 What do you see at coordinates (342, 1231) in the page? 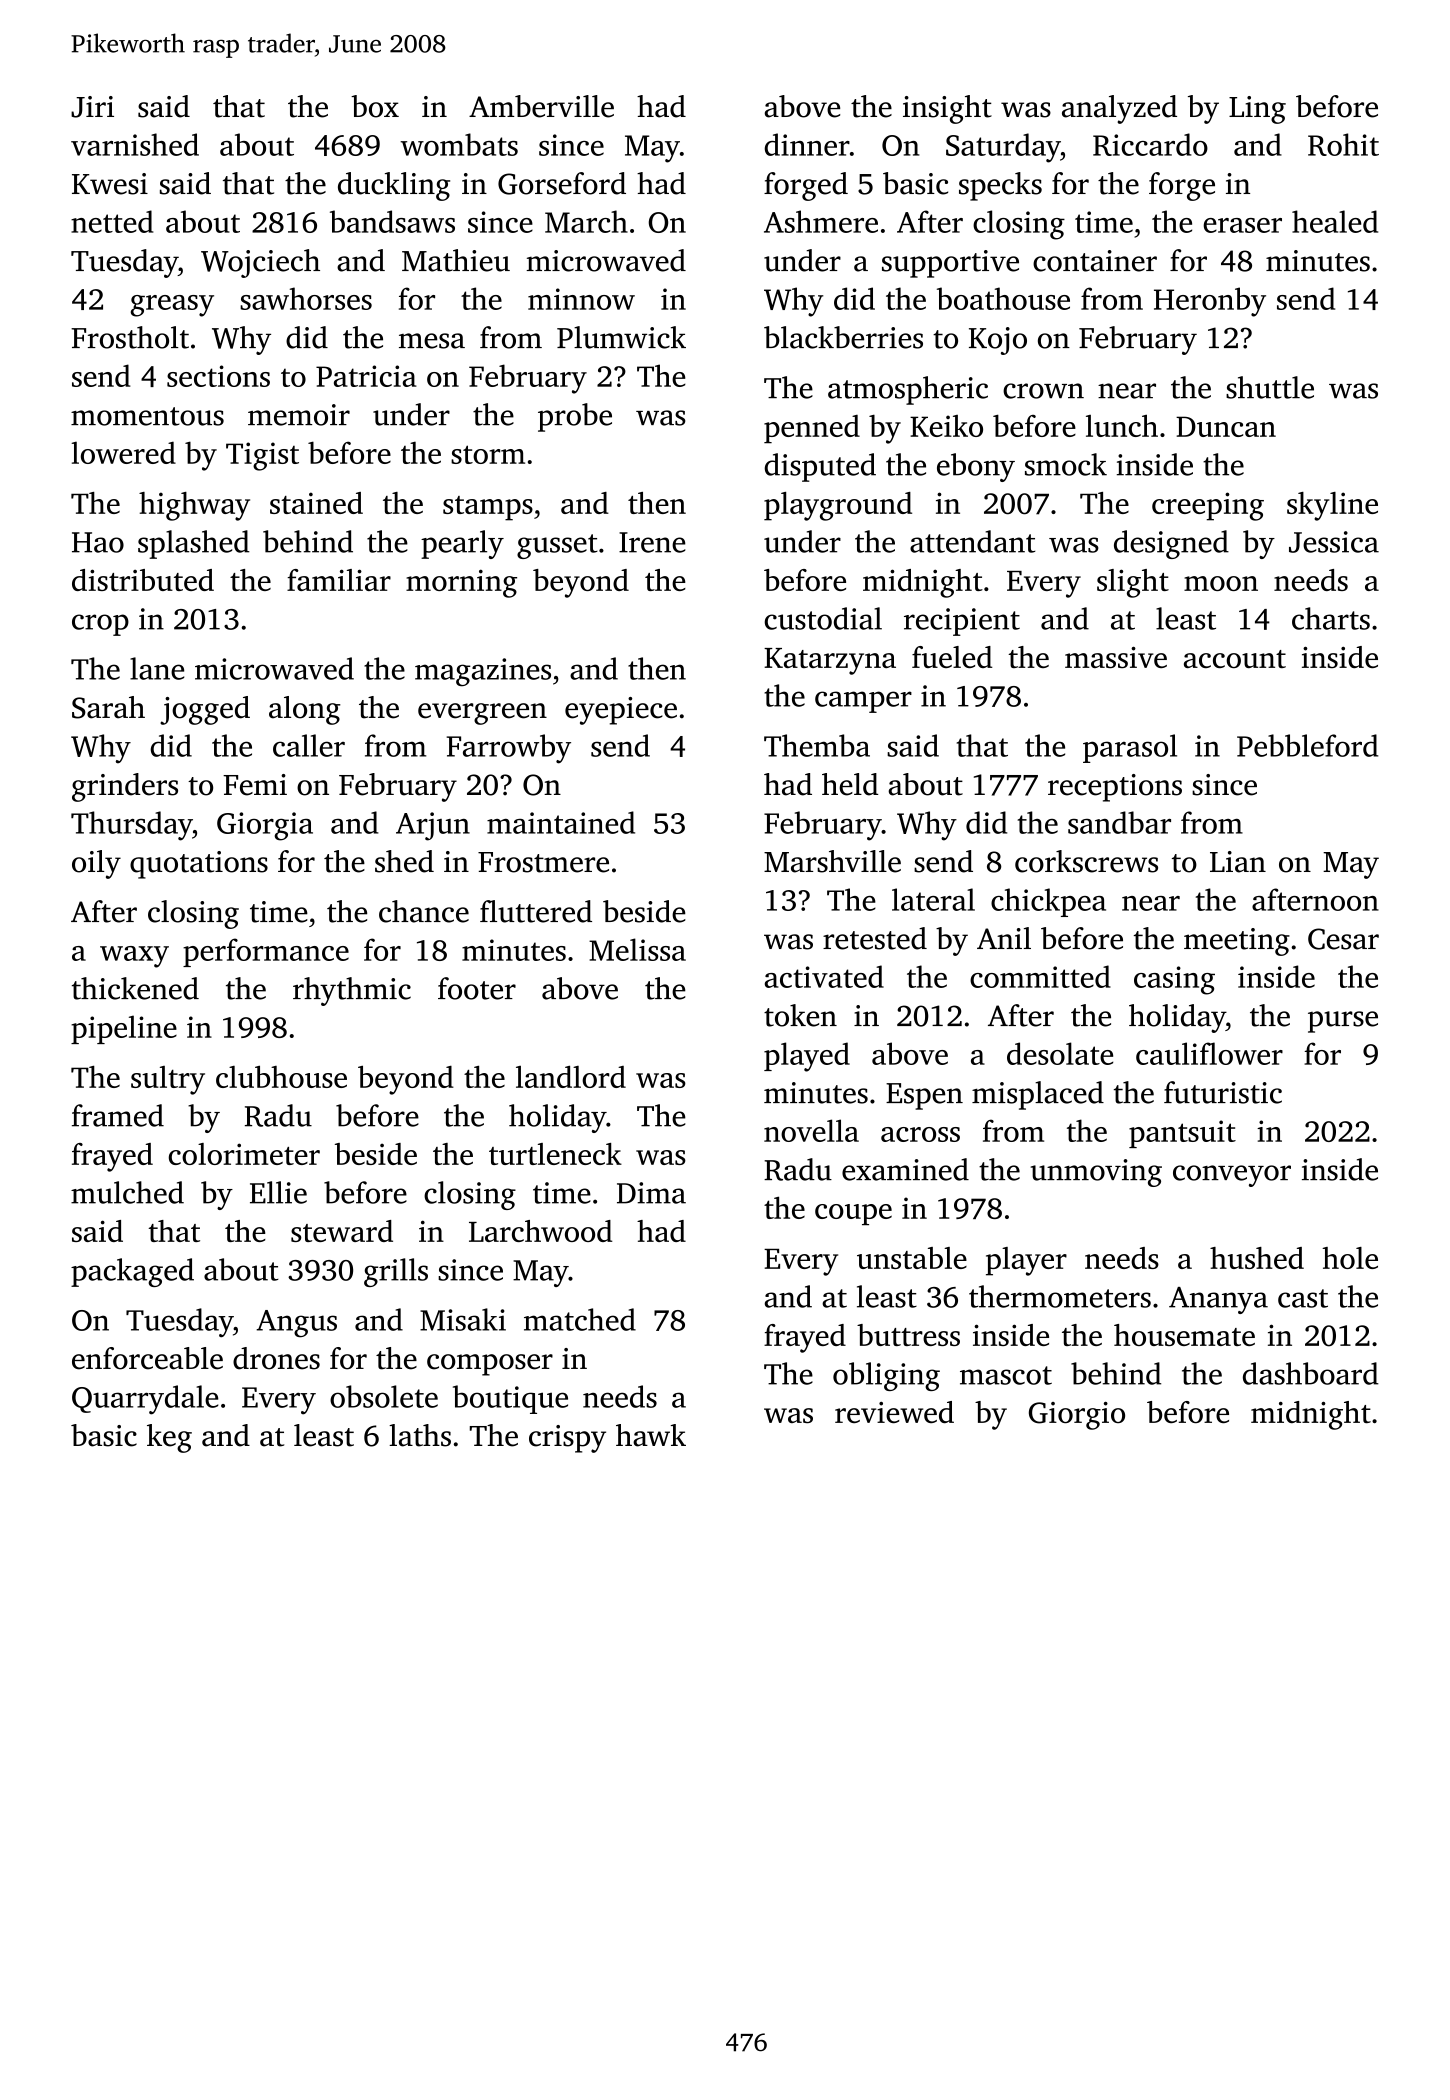
I see `steward` at bounding box center [342, 1231].
